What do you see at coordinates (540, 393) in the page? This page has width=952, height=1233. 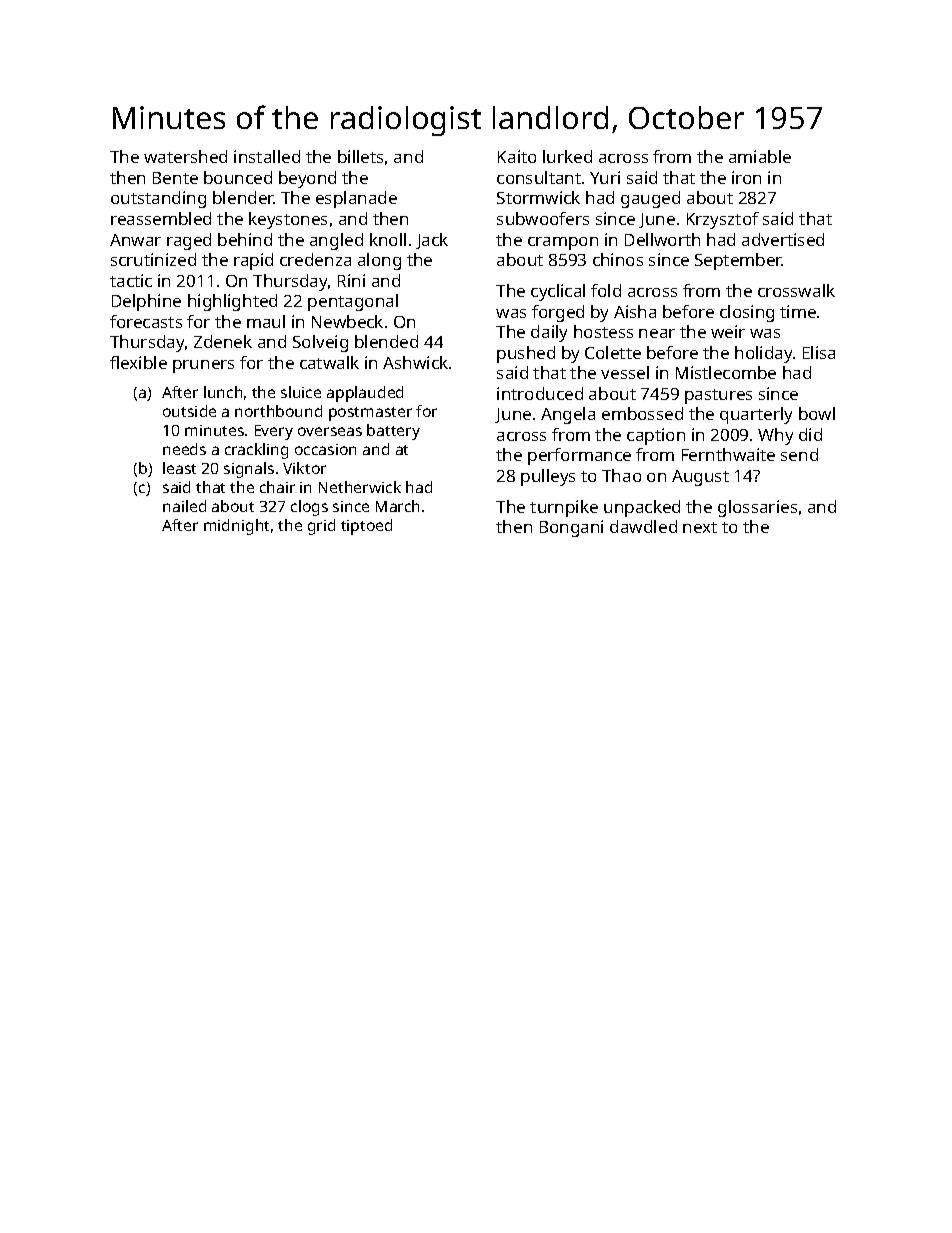 I see `introduced` at bounding box center [540, 393].
